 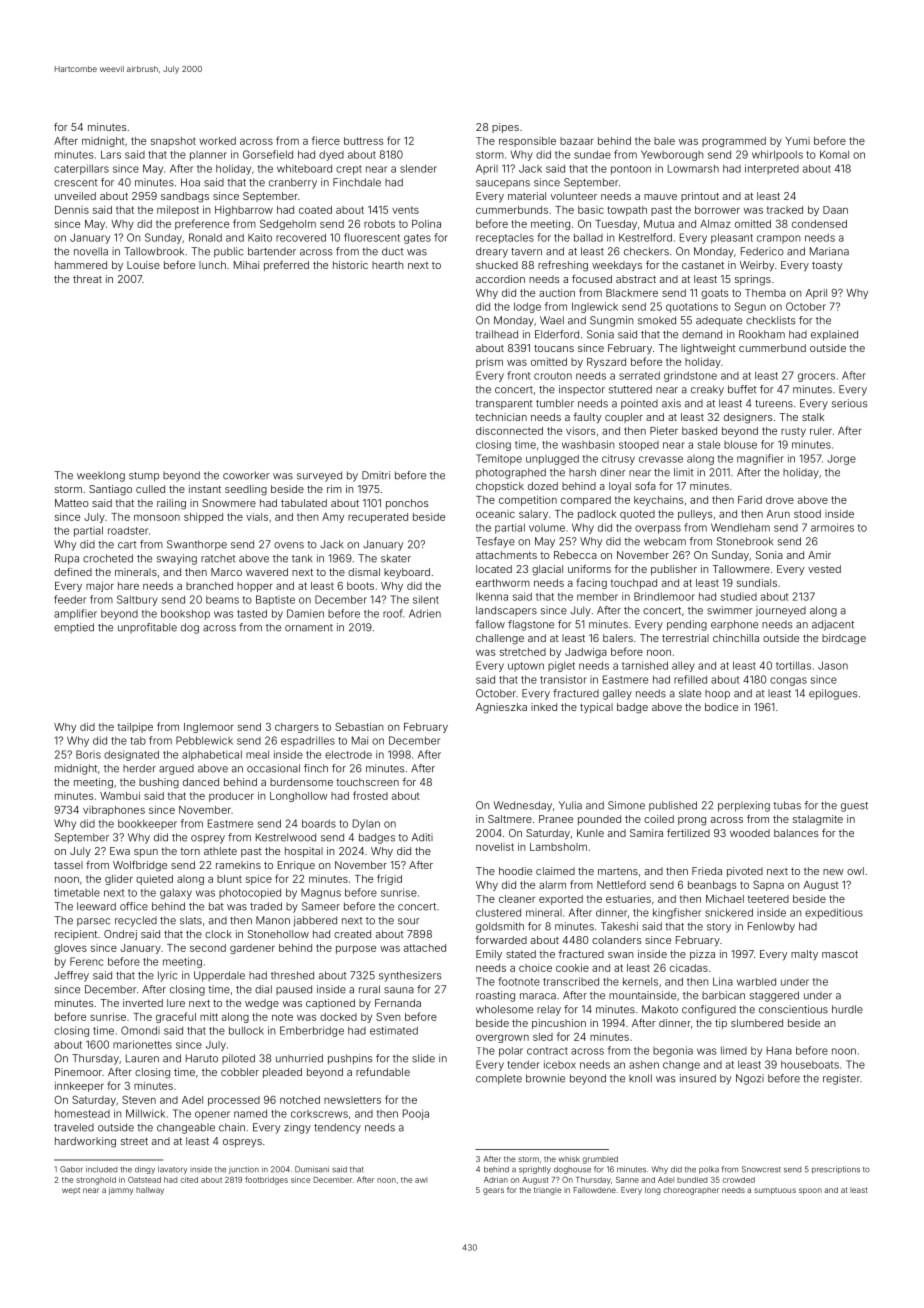 What do you see at coordinates (698, 1078) in the screenshot?
I see `insured` at bounding box center [698, 1078].
